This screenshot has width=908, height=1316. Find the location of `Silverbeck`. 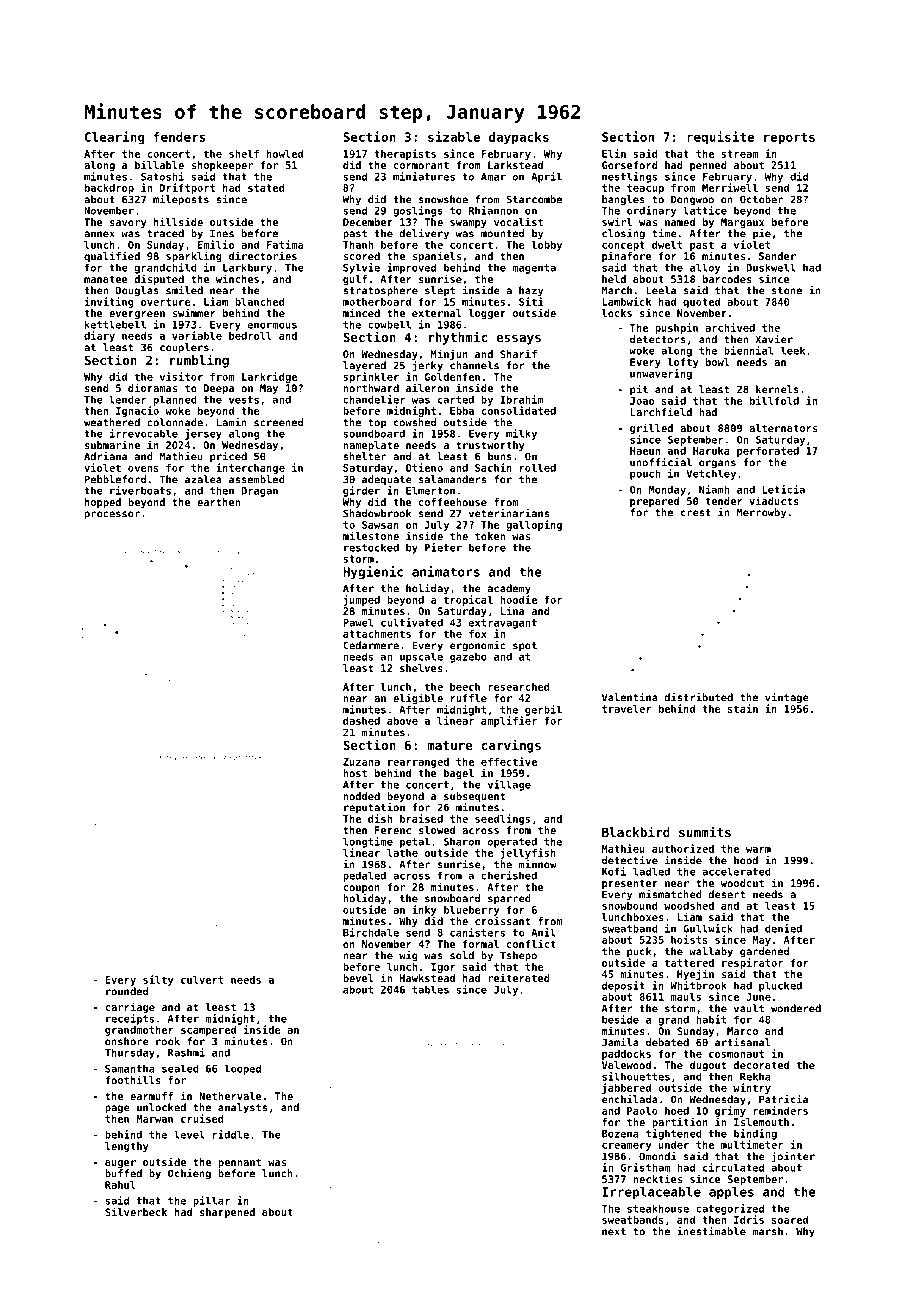

Silverbeck is located at coordinates (136, 1211).
